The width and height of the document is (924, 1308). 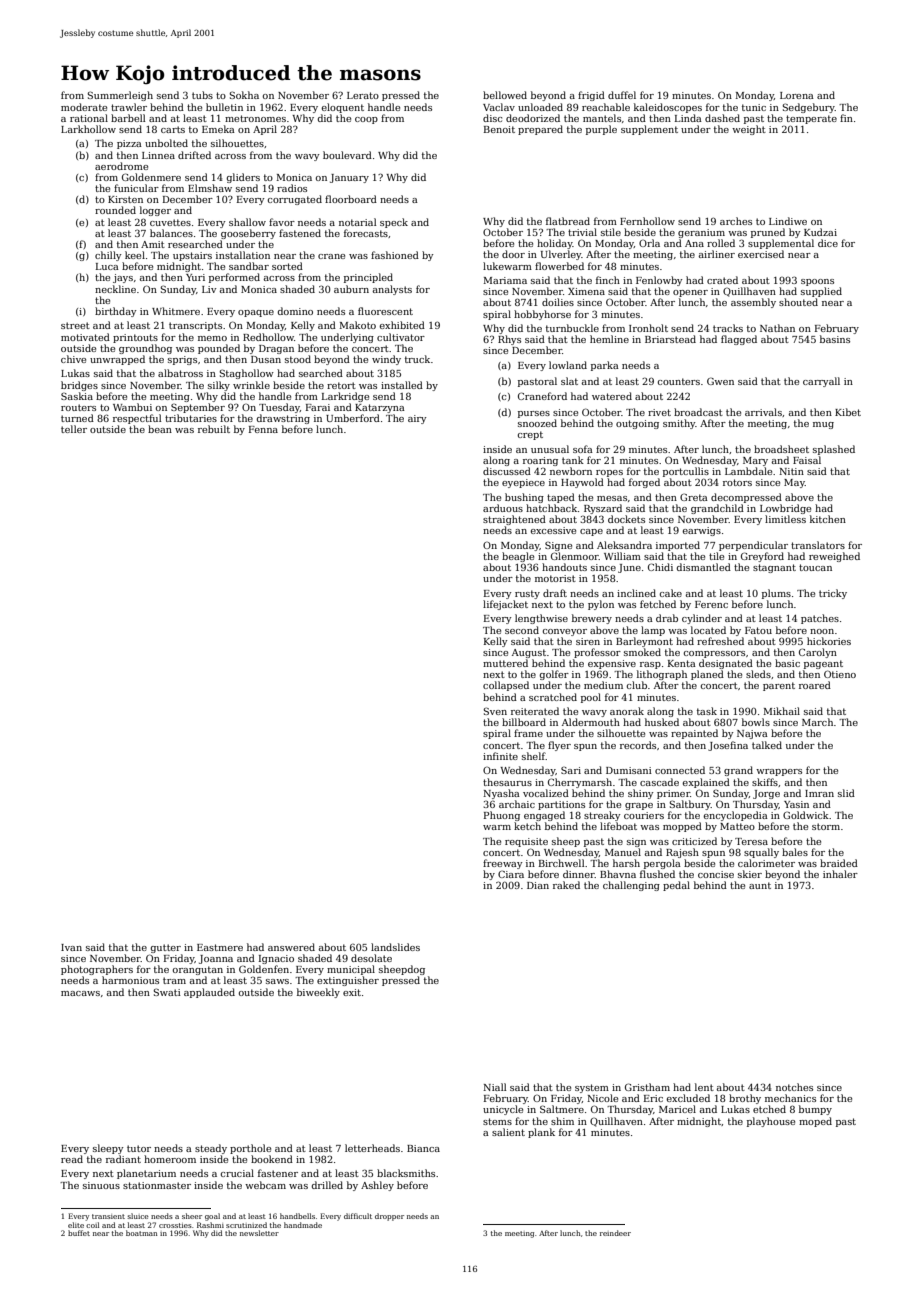 I want to click on Sokha, so click(x=244, y=95).
